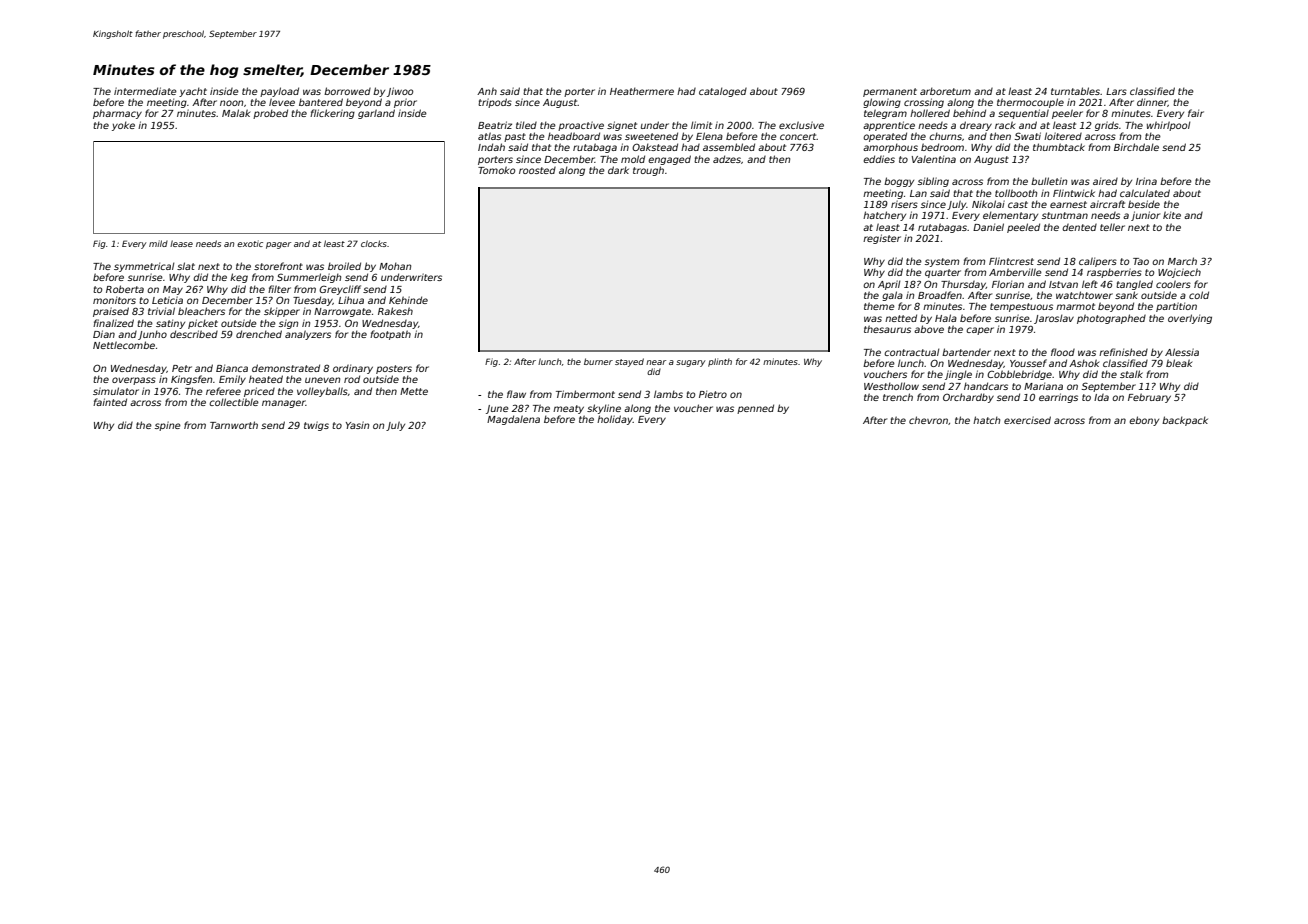 This screenshot has height=924, width=1308. I want to click on exotic, so click(250, 243).
